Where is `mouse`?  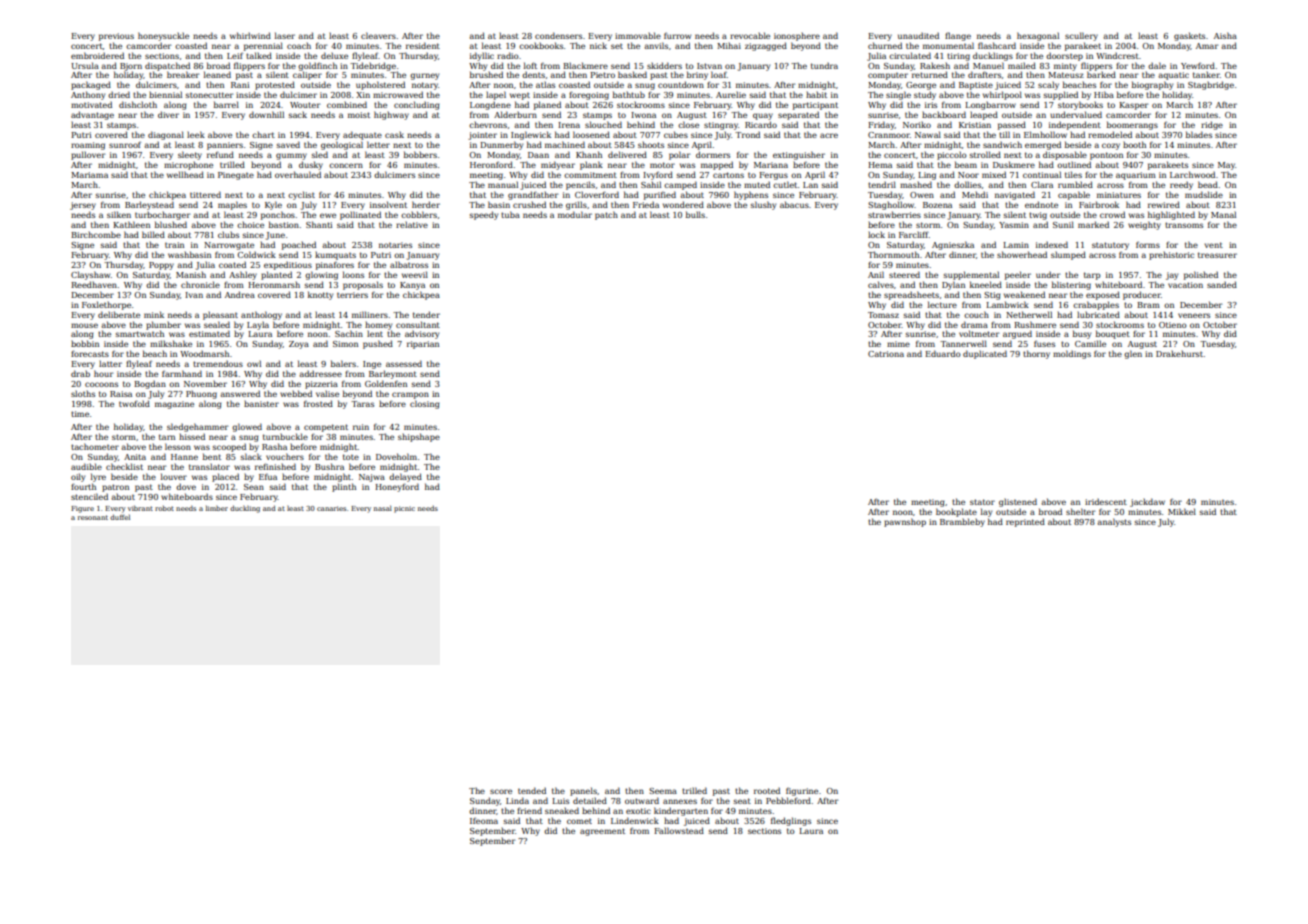 mouse is located at coordinates (84, 325).
